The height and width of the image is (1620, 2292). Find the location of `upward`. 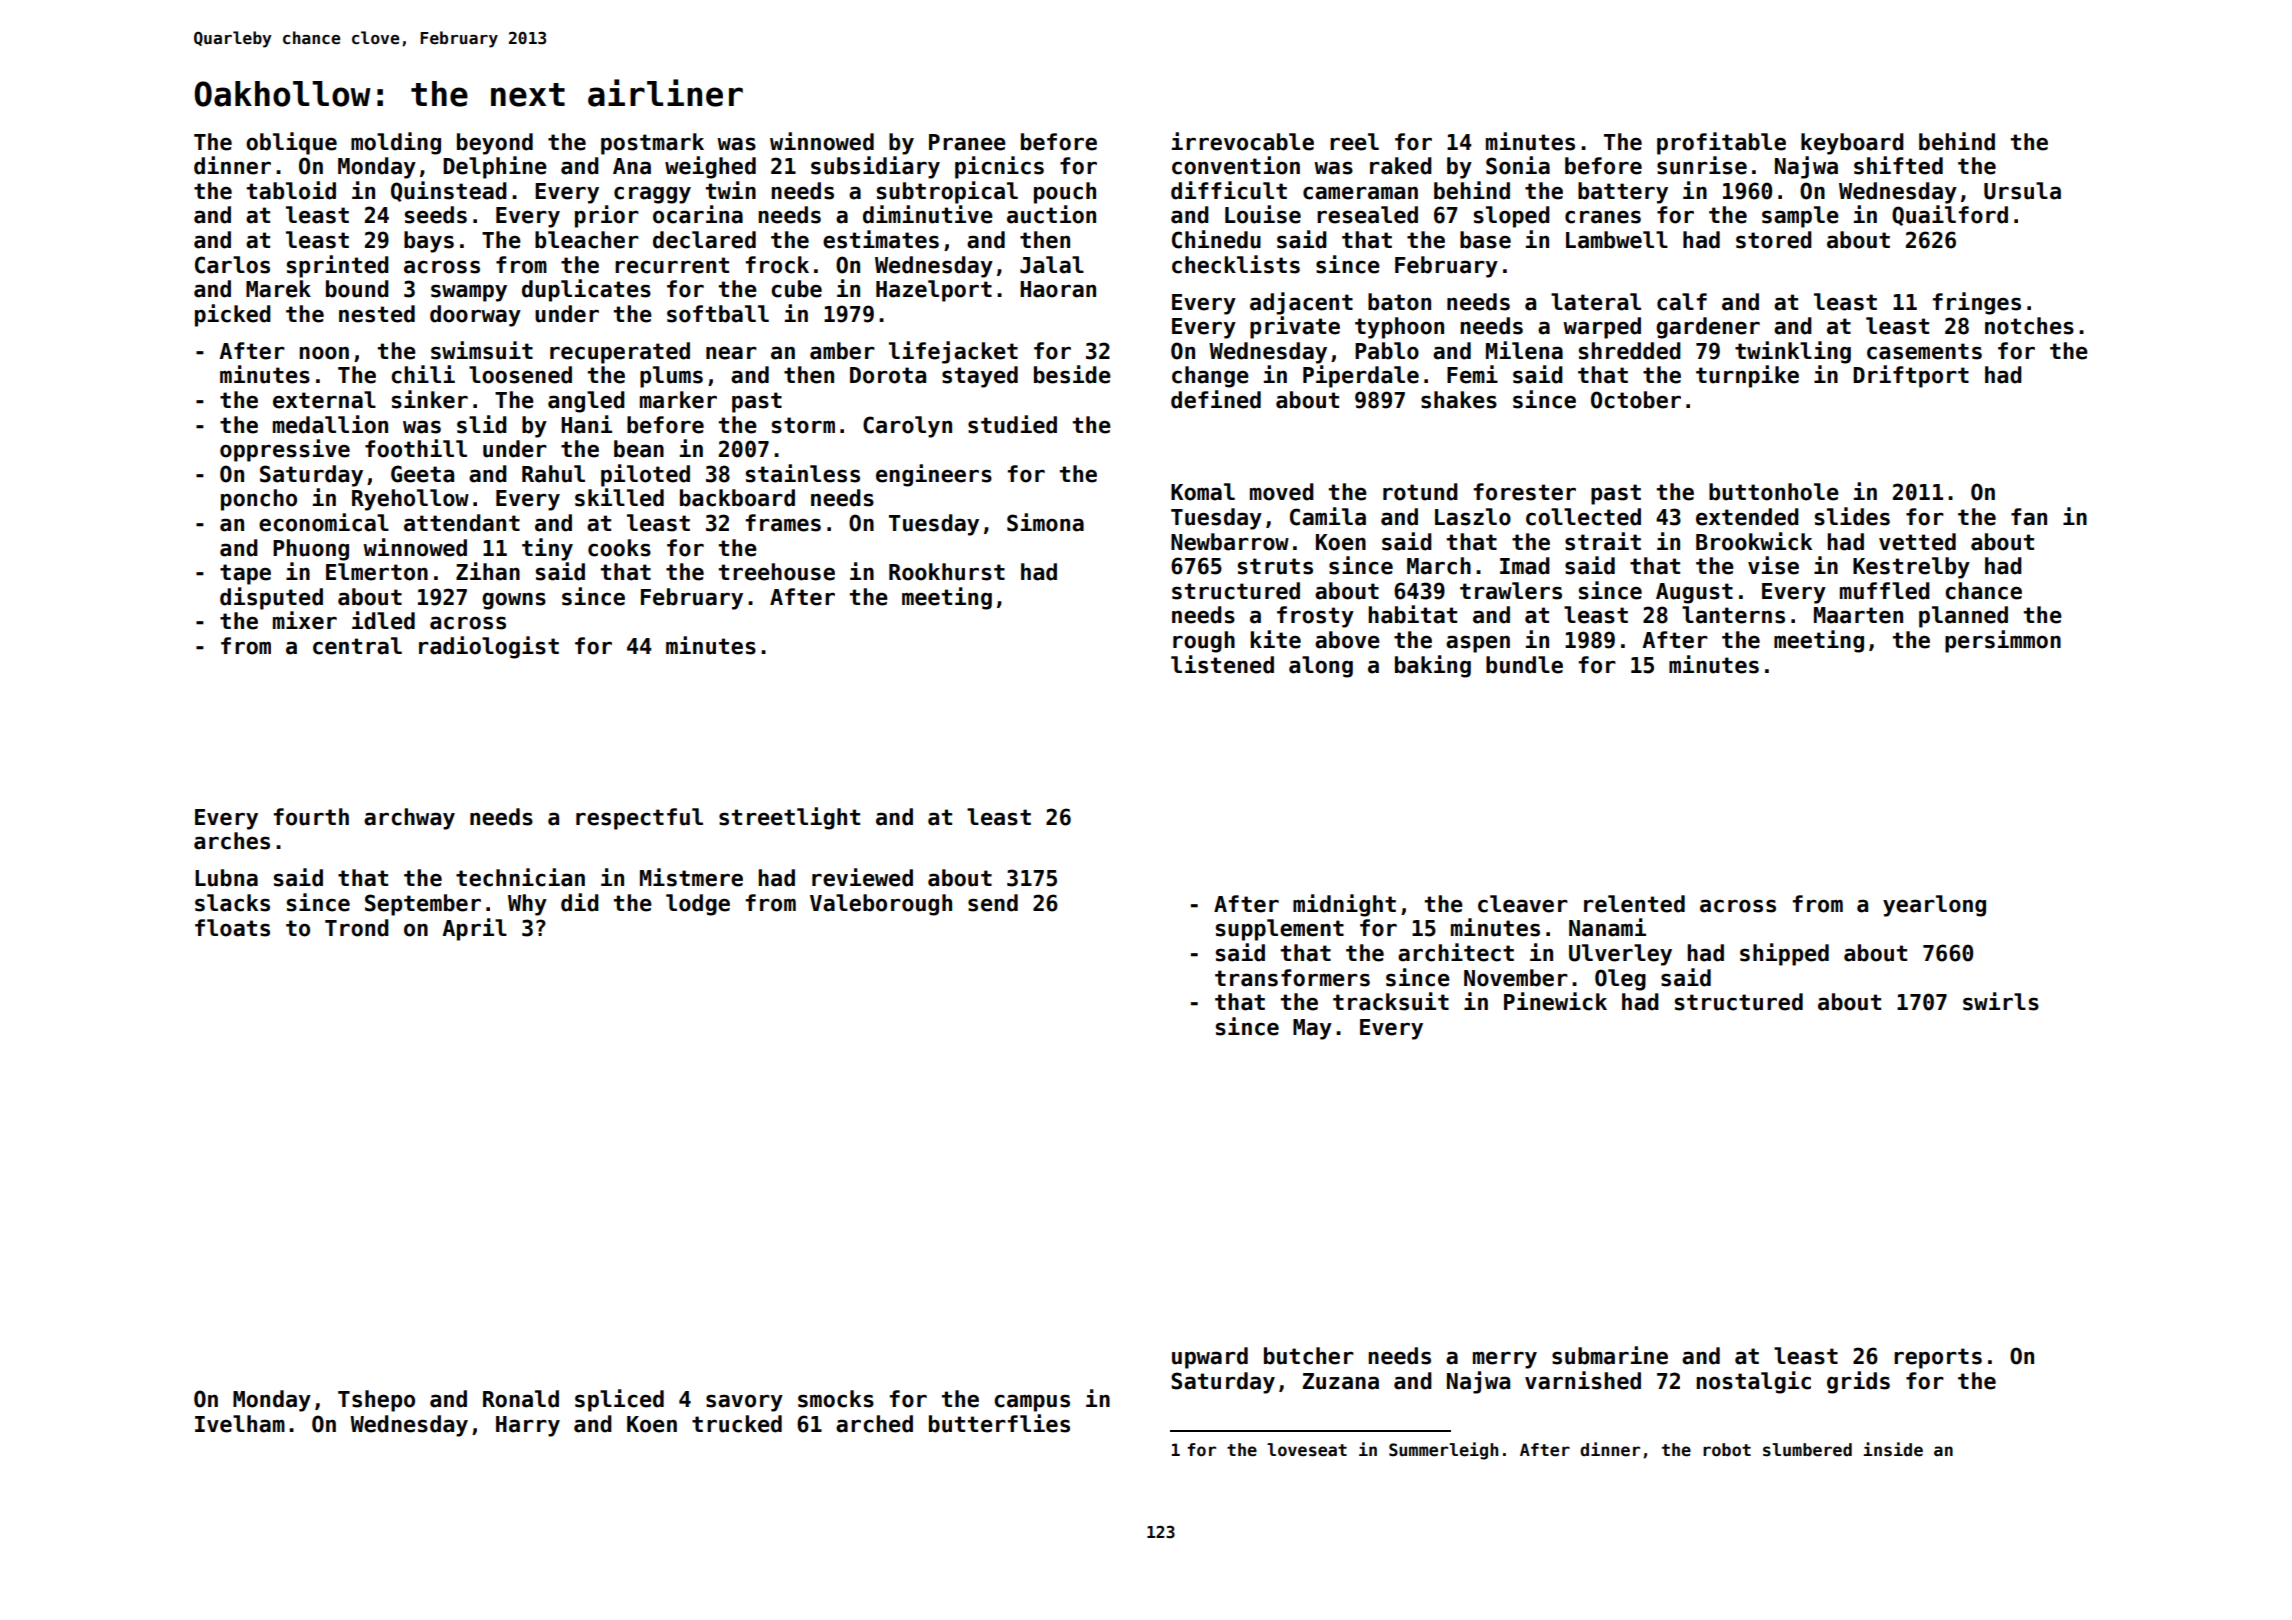

upward is located at coordinates (1210, 1358).
